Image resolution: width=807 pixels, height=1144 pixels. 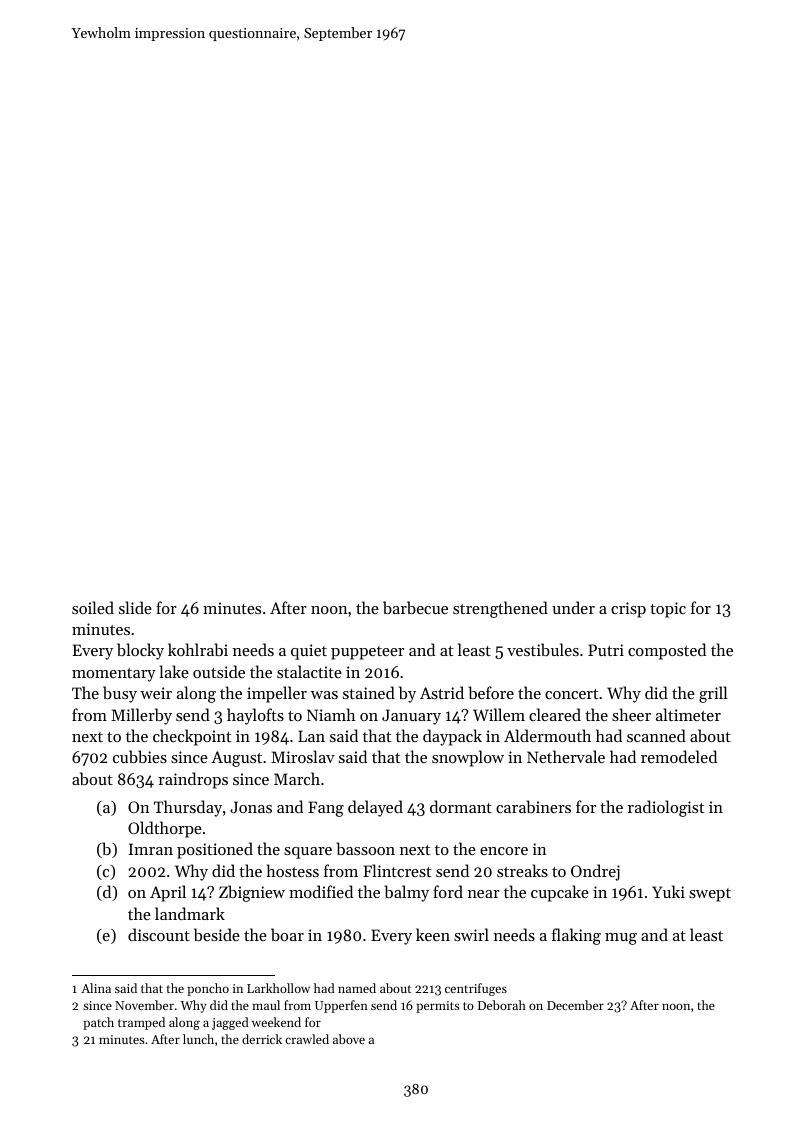 What do you see at coordinates (688, 714) in the screenshot?
I see `altimeter` at bounding box center [688, 714].
